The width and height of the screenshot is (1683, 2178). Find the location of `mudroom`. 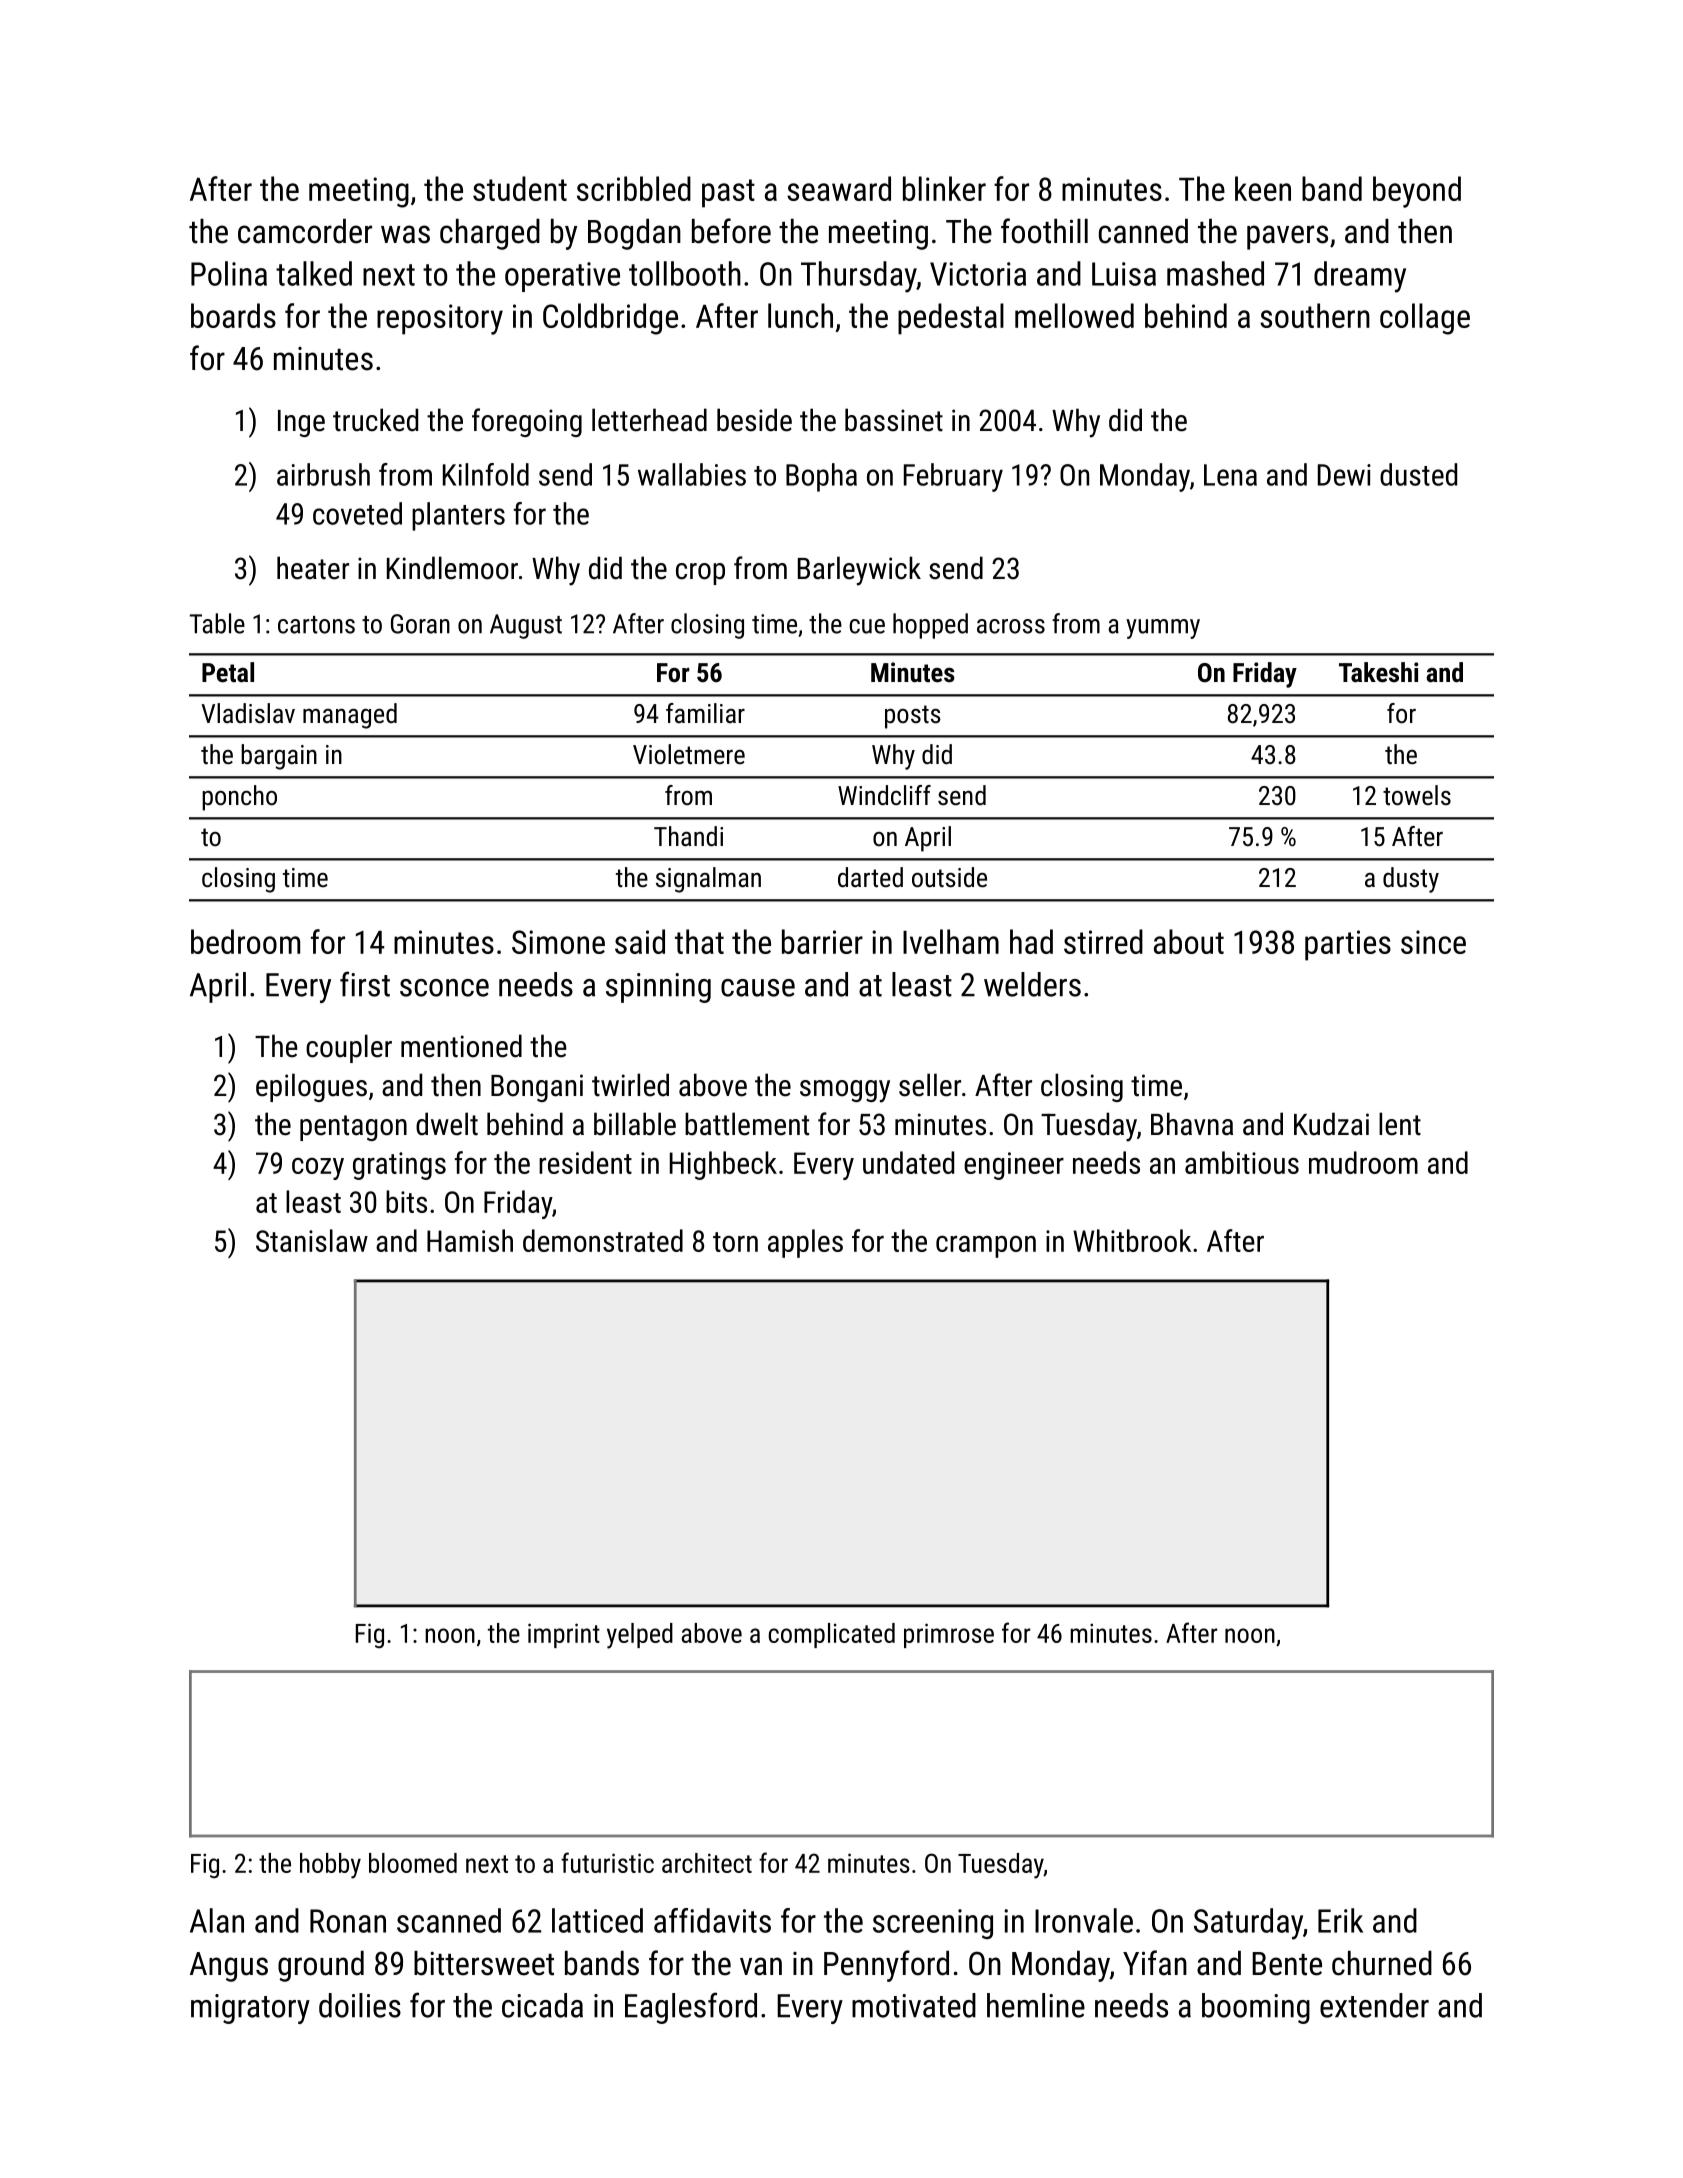

mudroom is located at coordinates (1363, 1162).
